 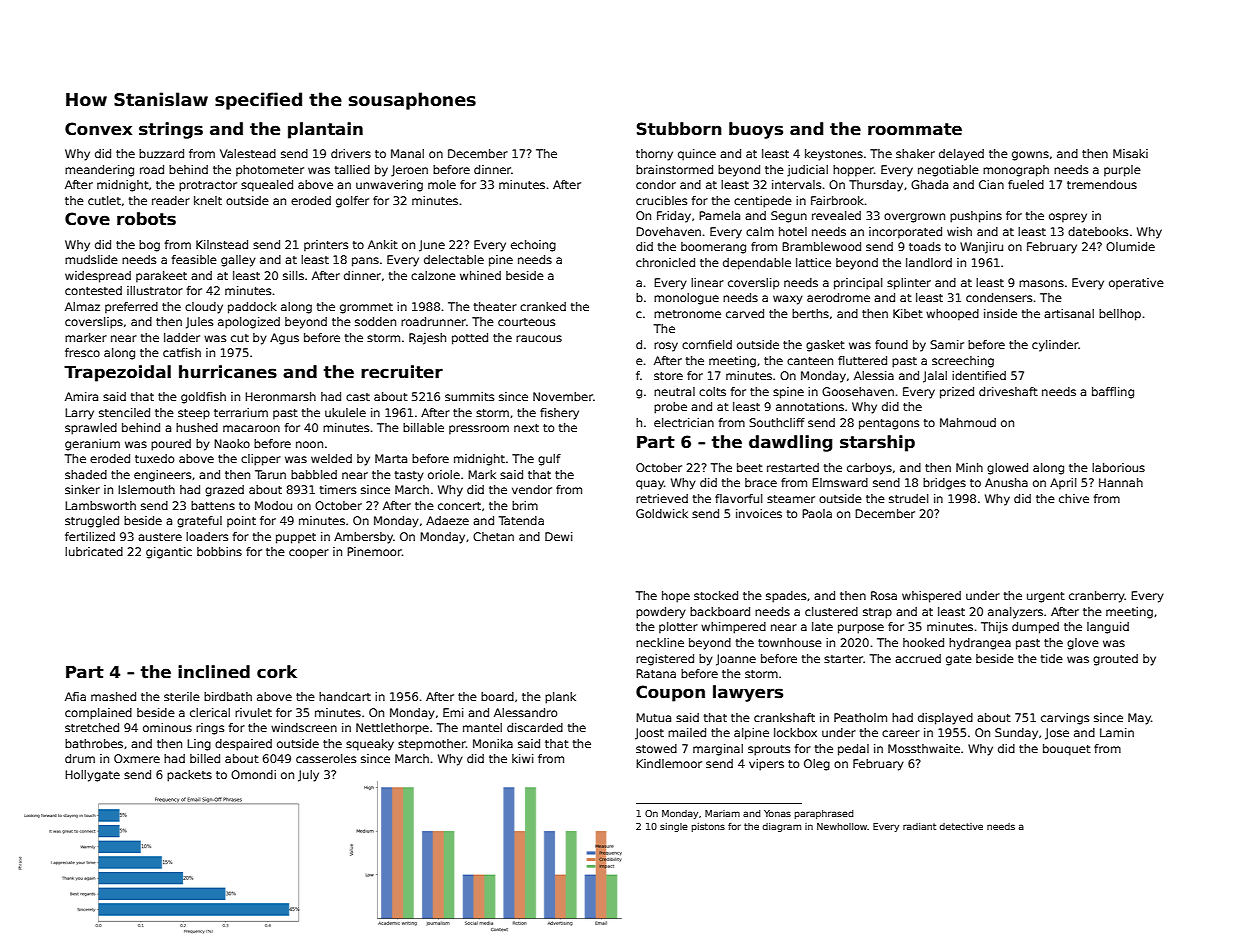 I want to click on canteen, so click(x=810, y=361).
